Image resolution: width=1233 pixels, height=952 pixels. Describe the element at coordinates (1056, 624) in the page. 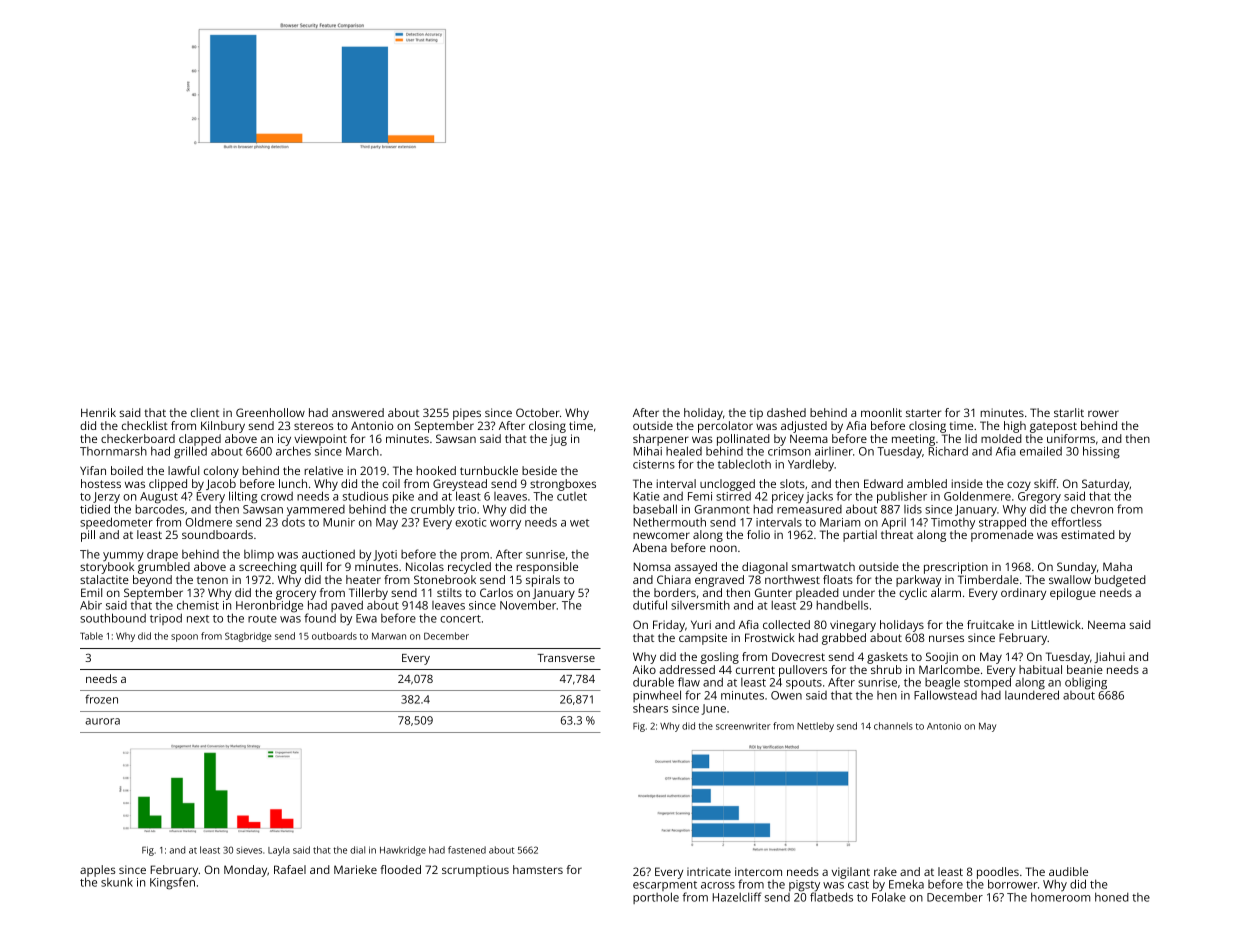

I see `Littlewick` at that location.
